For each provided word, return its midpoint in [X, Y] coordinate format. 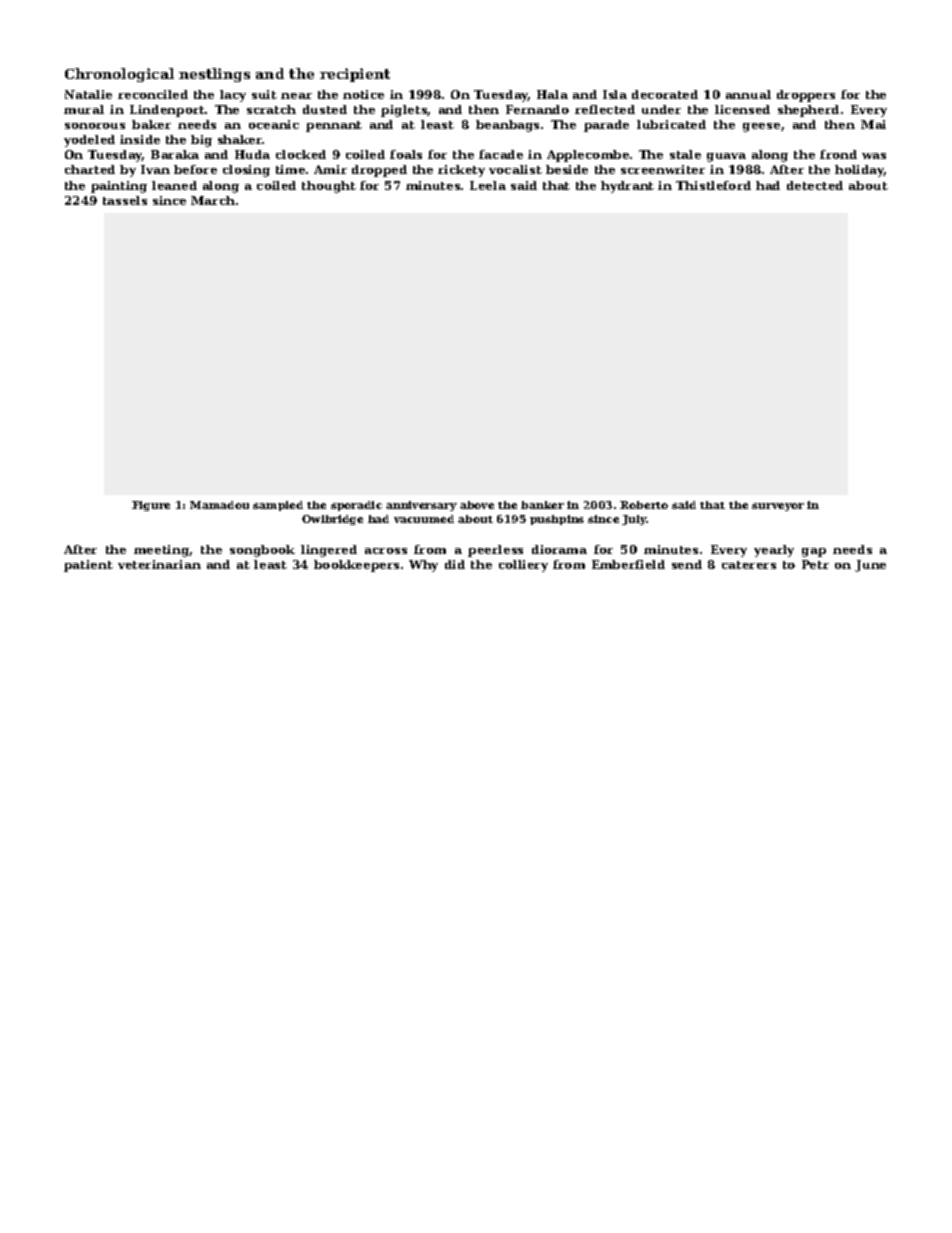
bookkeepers [356, 566]
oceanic [274, 124]
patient [88, 566]
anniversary [421, 506]
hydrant [627, 187]
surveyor [778, 507]
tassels [125, 200]
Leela [488, 185]
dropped [379, 171]
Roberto [644, 505]
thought [329, 187]
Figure [151, 506]
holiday [859, 171]
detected [815, 185]
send [687, 564]
